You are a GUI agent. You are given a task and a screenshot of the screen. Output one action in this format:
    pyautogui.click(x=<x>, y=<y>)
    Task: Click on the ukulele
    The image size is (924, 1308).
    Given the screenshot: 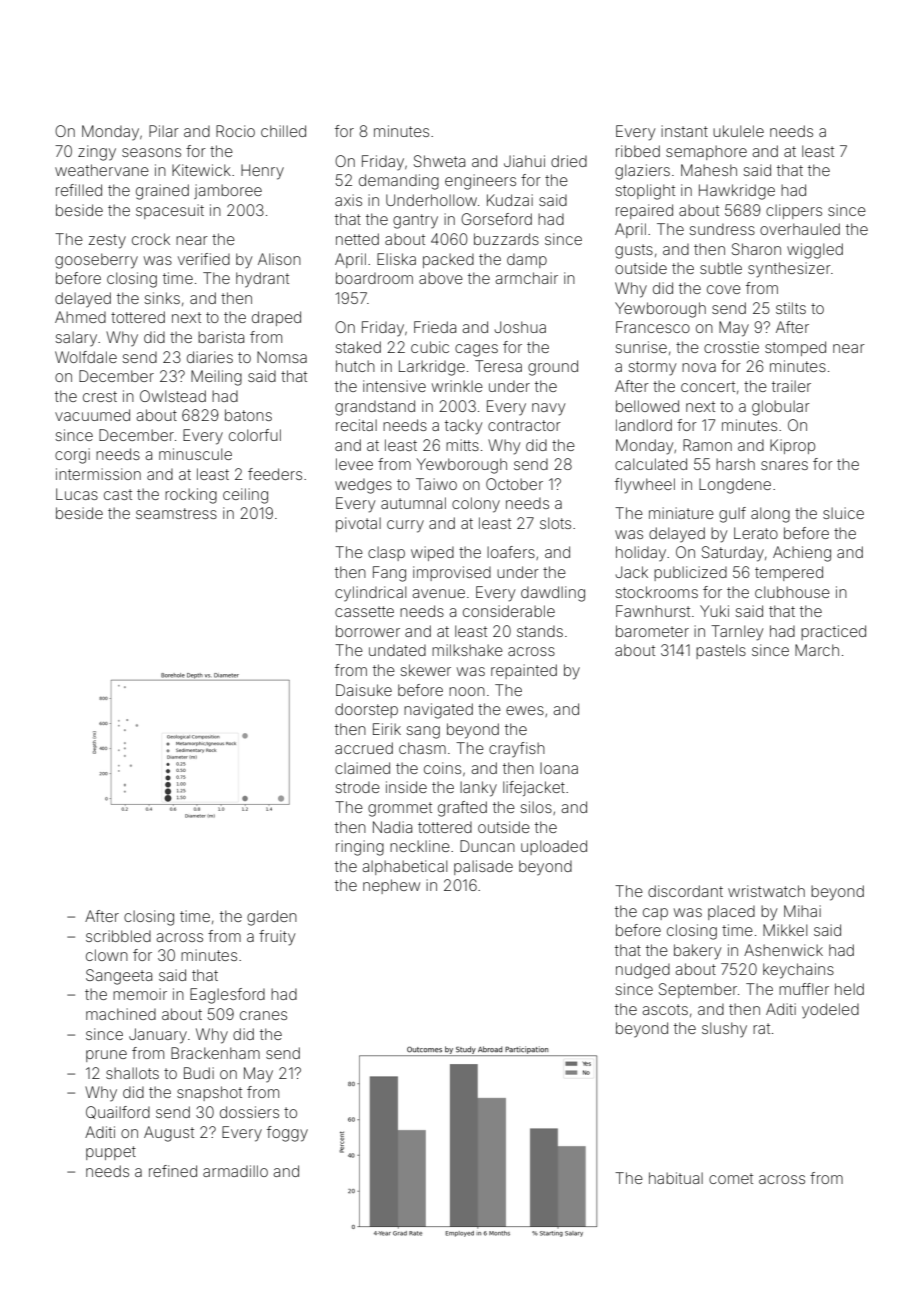 What is the action you would take?
    pyautogui.click(x=738, y=131)
